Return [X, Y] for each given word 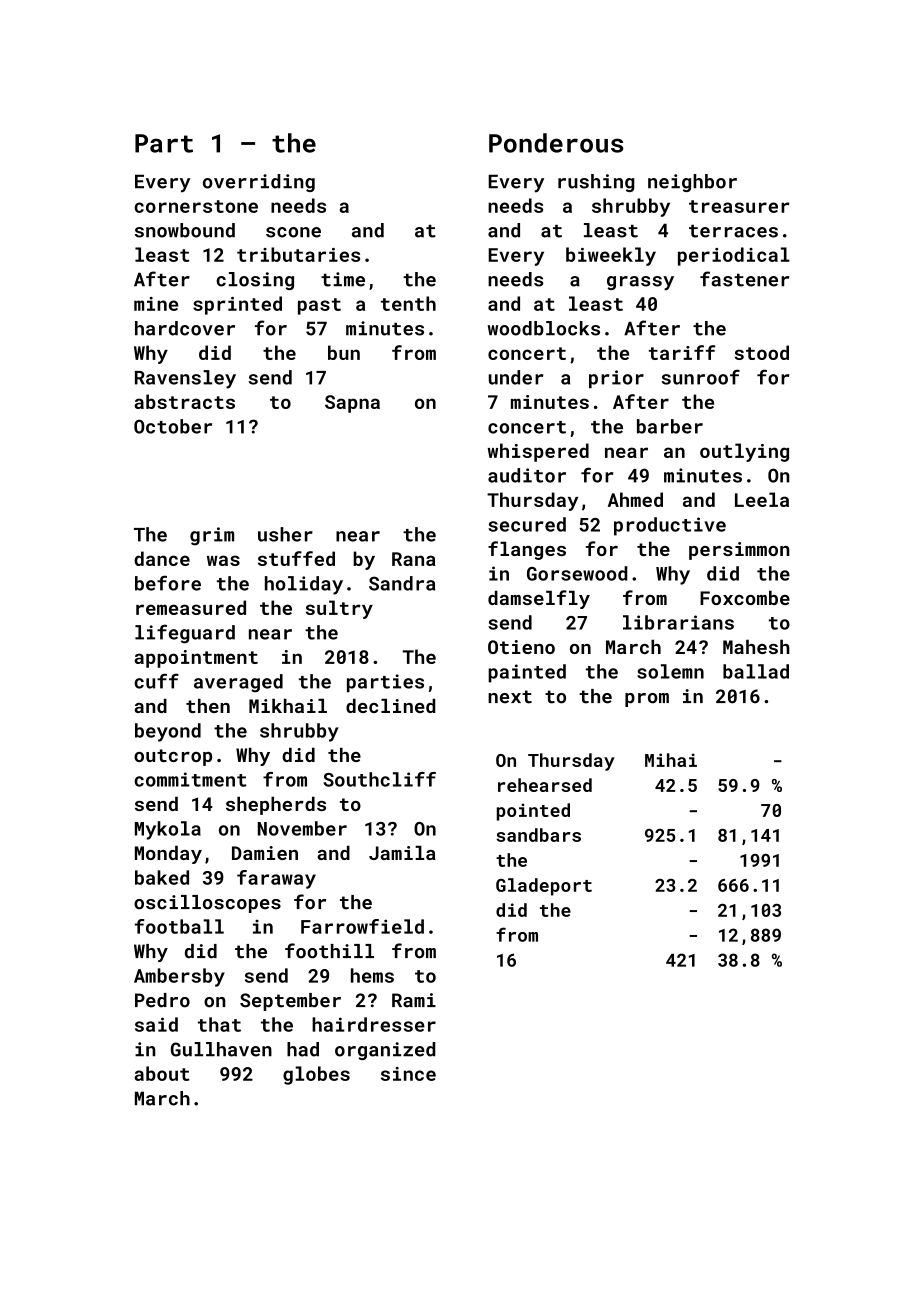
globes [316, 1075]
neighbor [692, 183]
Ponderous [556, 143]
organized [385, 1051]
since [408, 1074]
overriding [259, 183]
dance [162, 558]
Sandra [402, 583]
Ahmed [635, 499]
